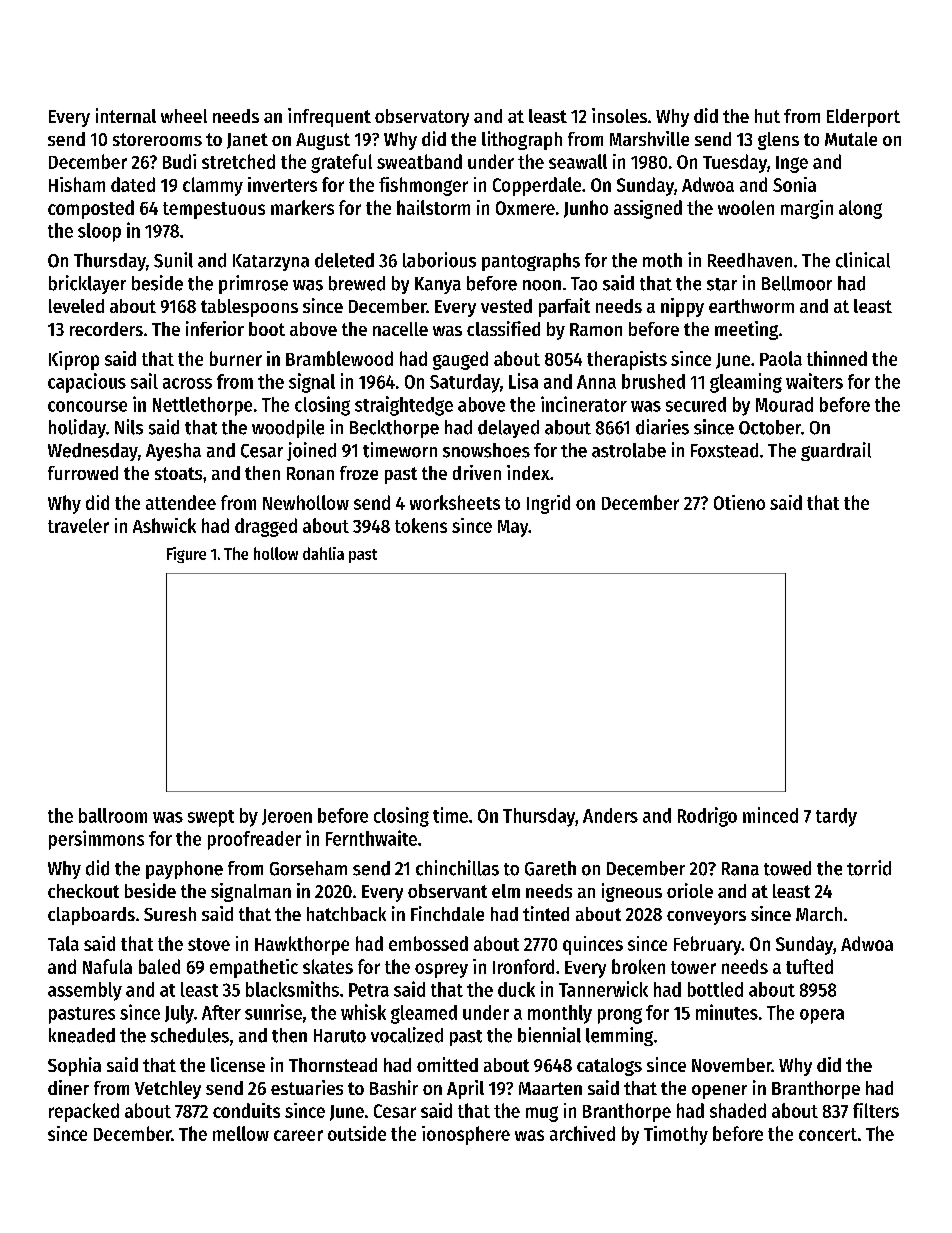  Describe the element at coordinates (863, 118) in the screenshot. I see `Elderport` at that location.
